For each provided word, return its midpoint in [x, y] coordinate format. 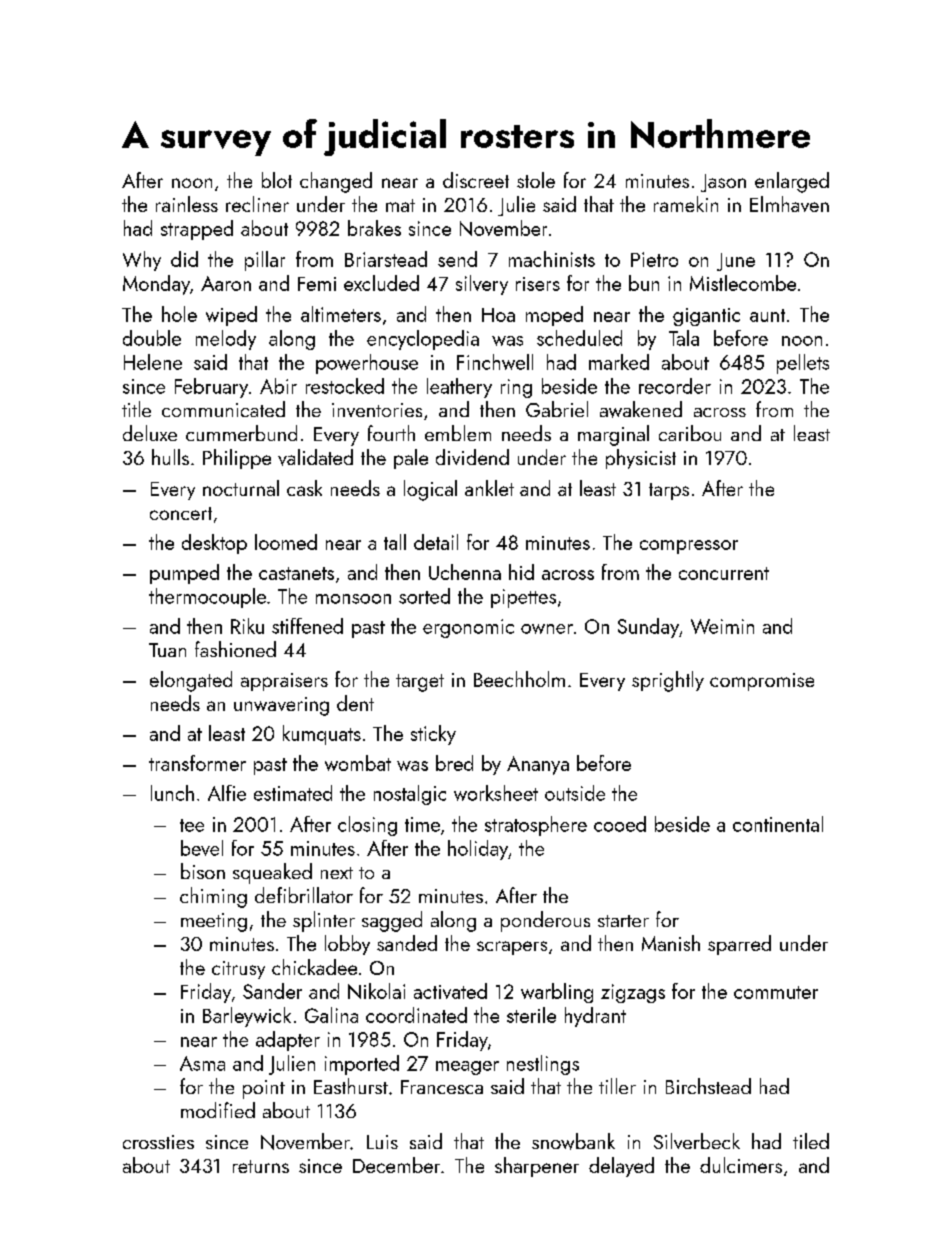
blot [277, 180]
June [736, 262]
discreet [476, 180]
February [211, 388]
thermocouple [207, 598]
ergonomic [468, 628]
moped [554, 316]
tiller [617, 1086]
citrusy [238, 970]
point [264, 1089]
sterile [531, 1015]
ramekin [686, 204]
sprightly [668, 681]
